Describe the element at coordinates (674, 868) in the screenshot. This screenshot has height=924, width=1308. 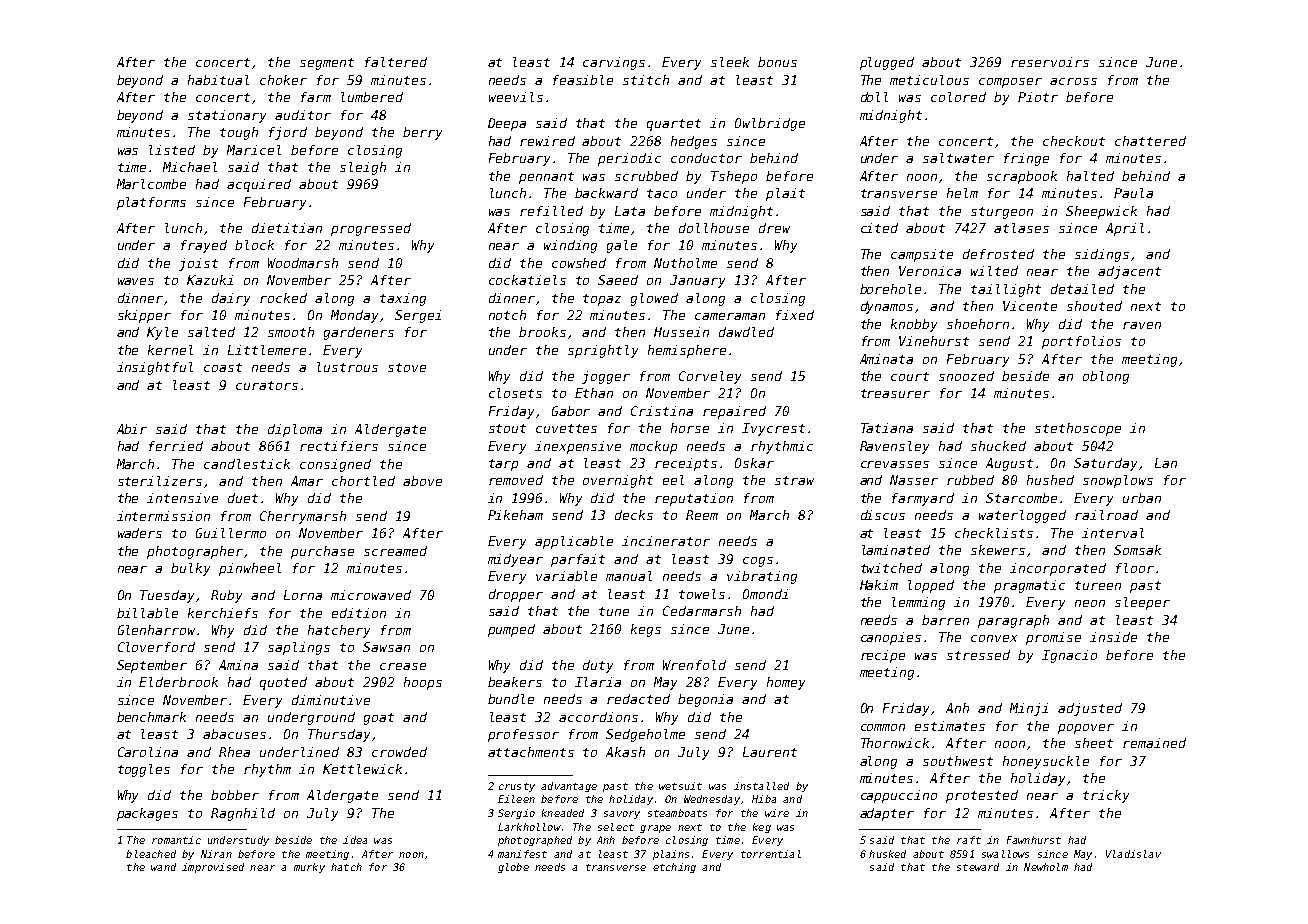
I see `etching` at that location.
